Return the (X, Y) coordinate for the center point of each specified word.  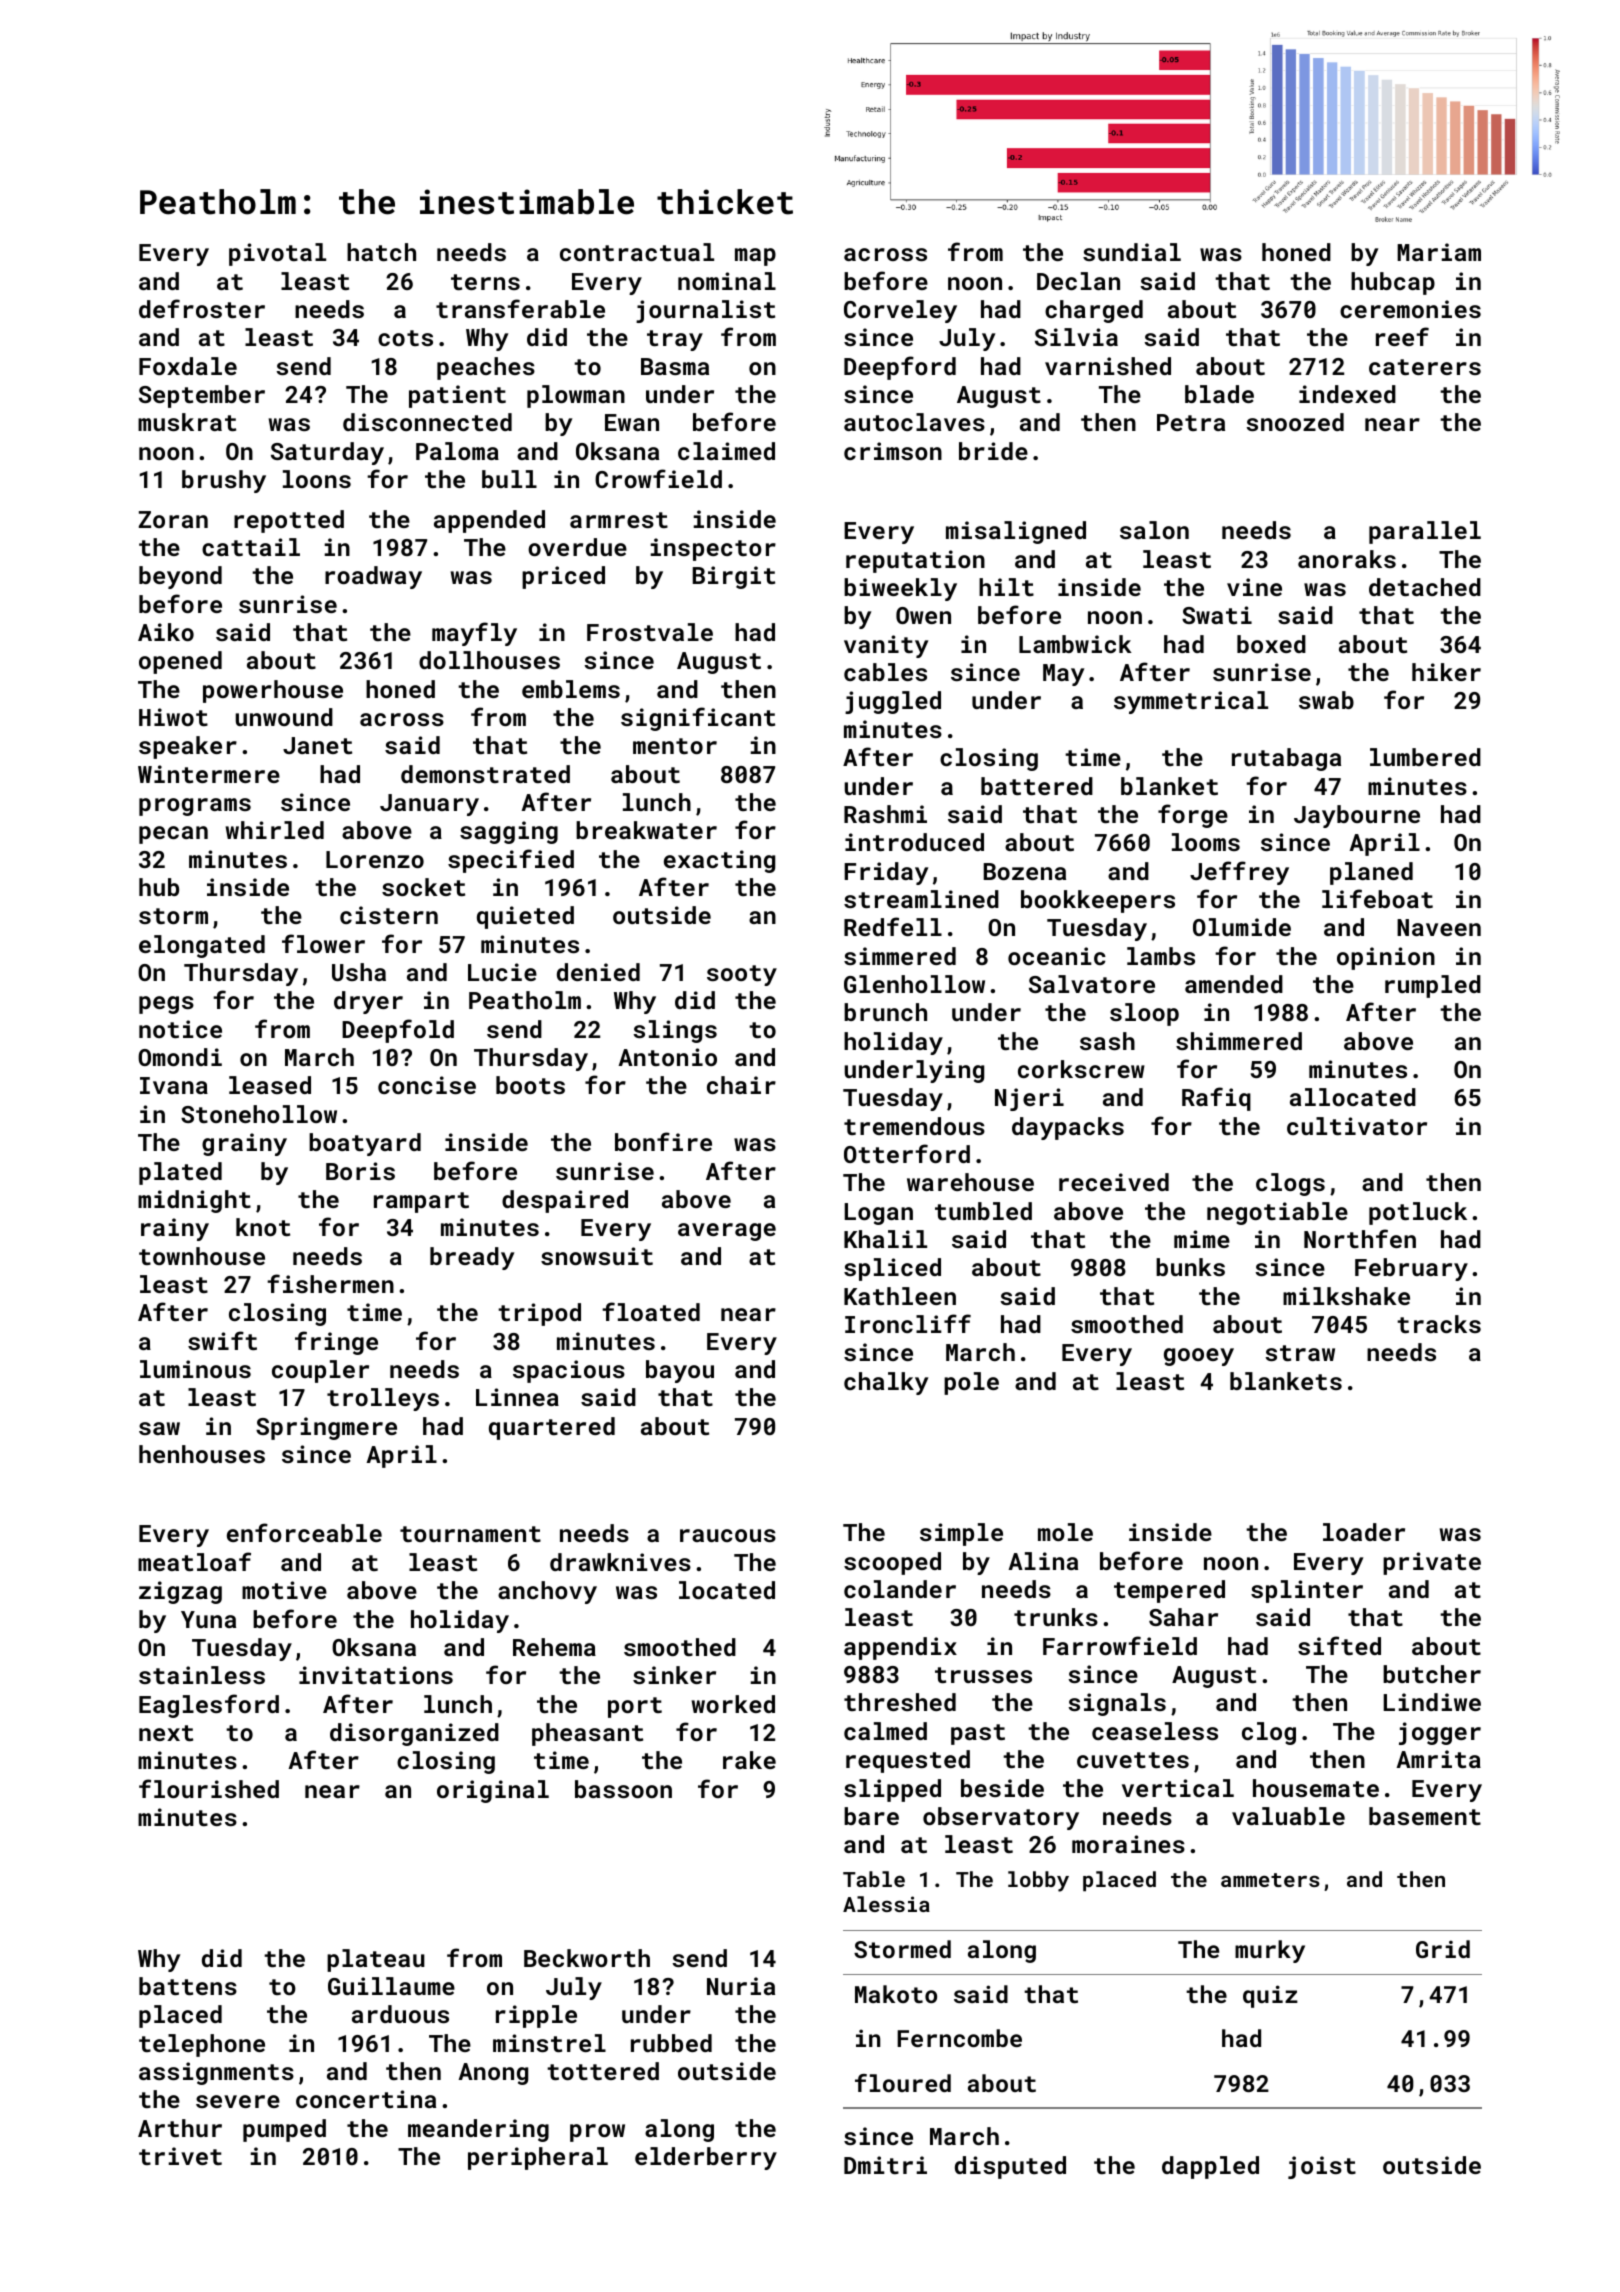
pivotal (277, 254)
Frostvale (650, 632)
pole (971, 1383)
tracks (1439, 1324)
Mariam (1439, 252)
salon (1154, 530)
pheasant (587, 1734)
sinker (674, 1675)
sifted (1339, 1645)
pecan (173, 835)
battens (188, 1986)
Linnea (517, 1397)
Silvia (1076, 337)
